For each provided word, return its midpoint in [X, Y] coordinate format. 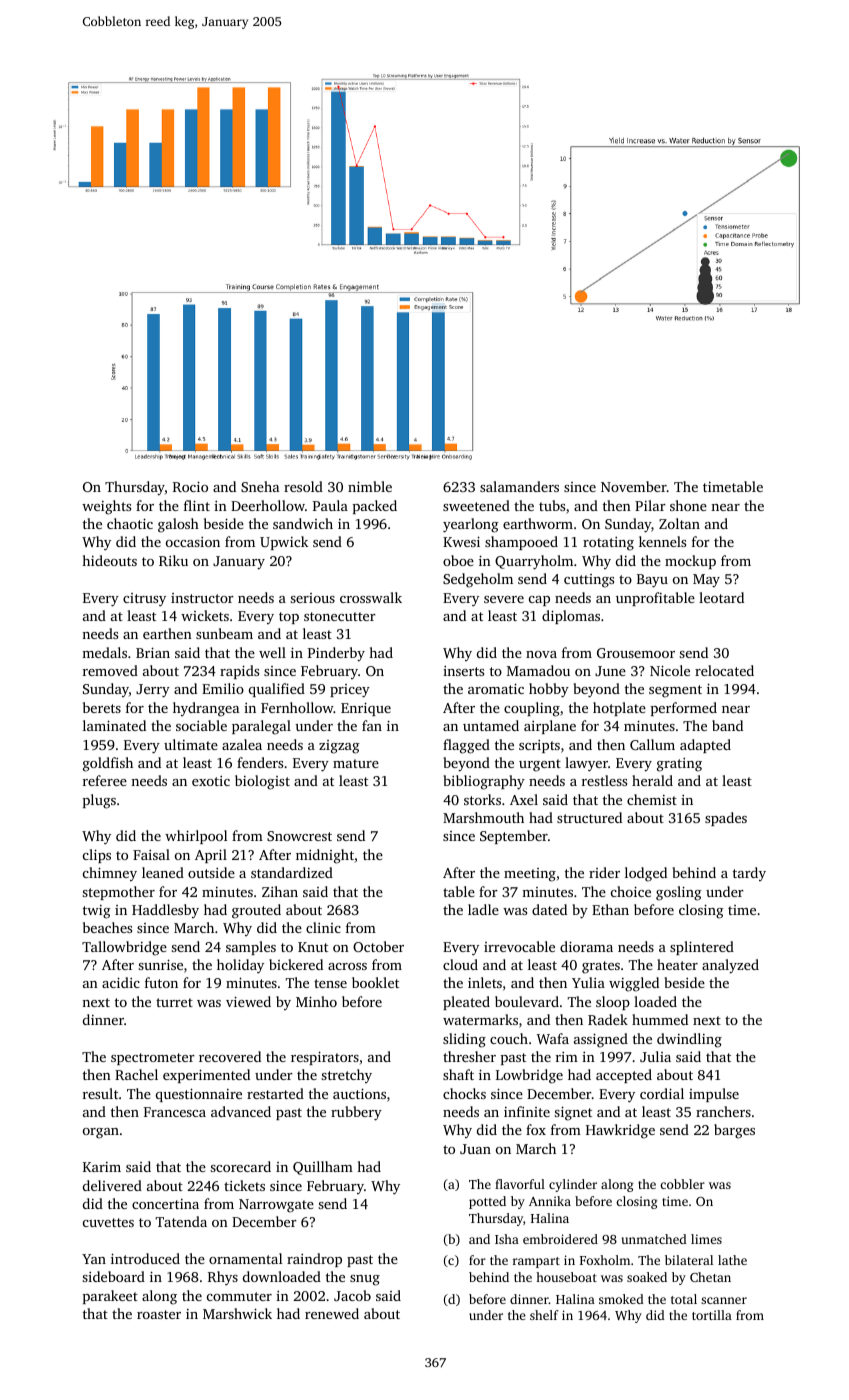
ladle [483, 909]
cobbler [682, 1184]
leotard [721, 597]
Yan [94, 1259]
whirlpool [196, 837]
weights [106, 507]
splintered [702, 948]
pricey [350, 691]
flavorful [520, 1184]
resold [303, 486]
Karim [102, 1167]
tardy [749, 874]
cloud [460, 964]
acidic [121, 982]
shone [688, 505]
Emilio [223, 688]
